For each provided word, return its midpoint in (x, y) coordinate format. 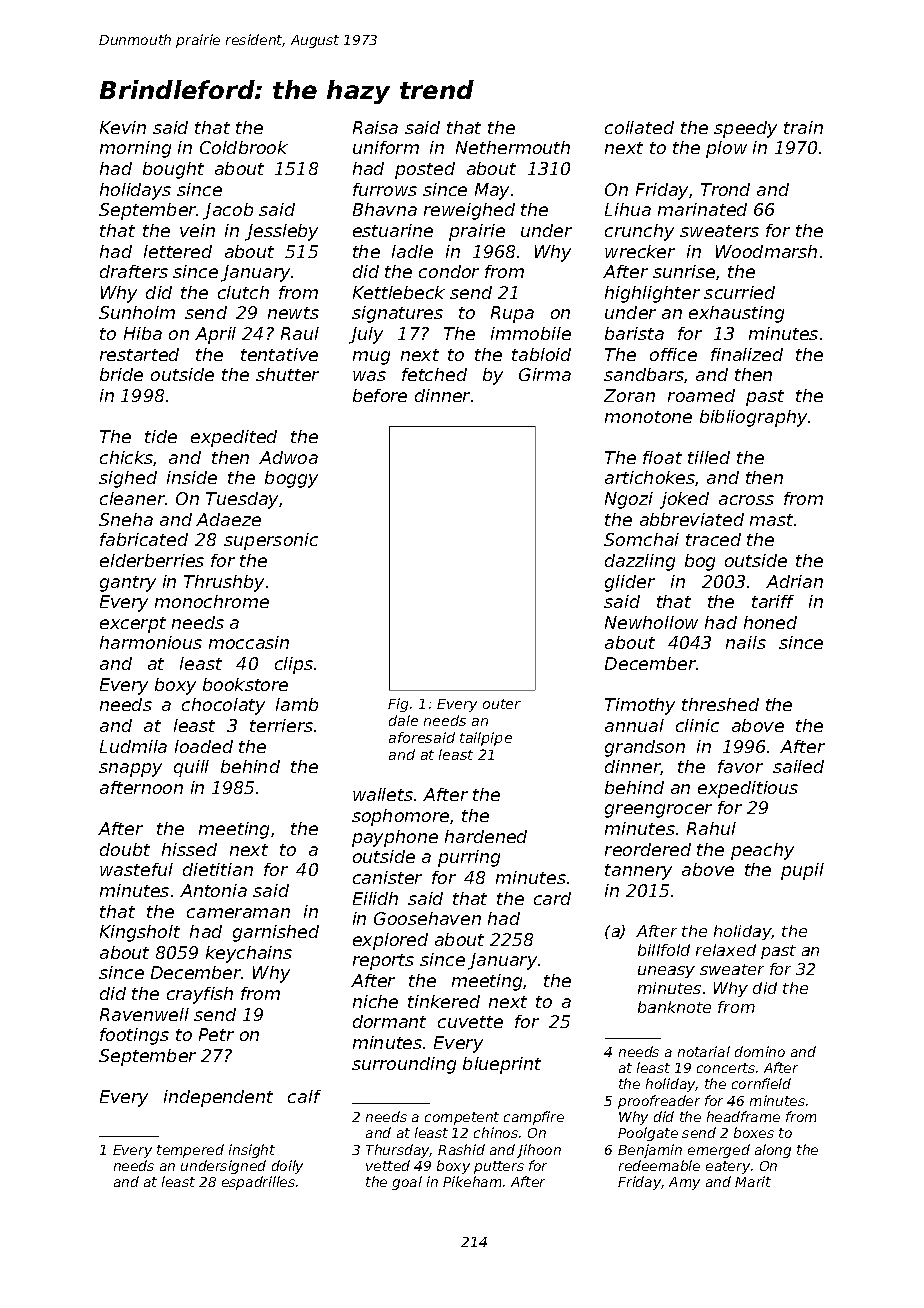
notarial (704, 1051)
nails (746, 642)
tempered (190, 1151)
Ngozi (629, 500)
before (380, 395)
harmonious (151, 642)
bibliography (753, 418)
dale (403, 720)
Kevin (123, 127)
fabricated (144, 539)
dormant (389, 1021)
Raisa (375, 127)
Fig (398, 705)
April (215, 335)
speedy (745, 129)
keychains (249, 954)
